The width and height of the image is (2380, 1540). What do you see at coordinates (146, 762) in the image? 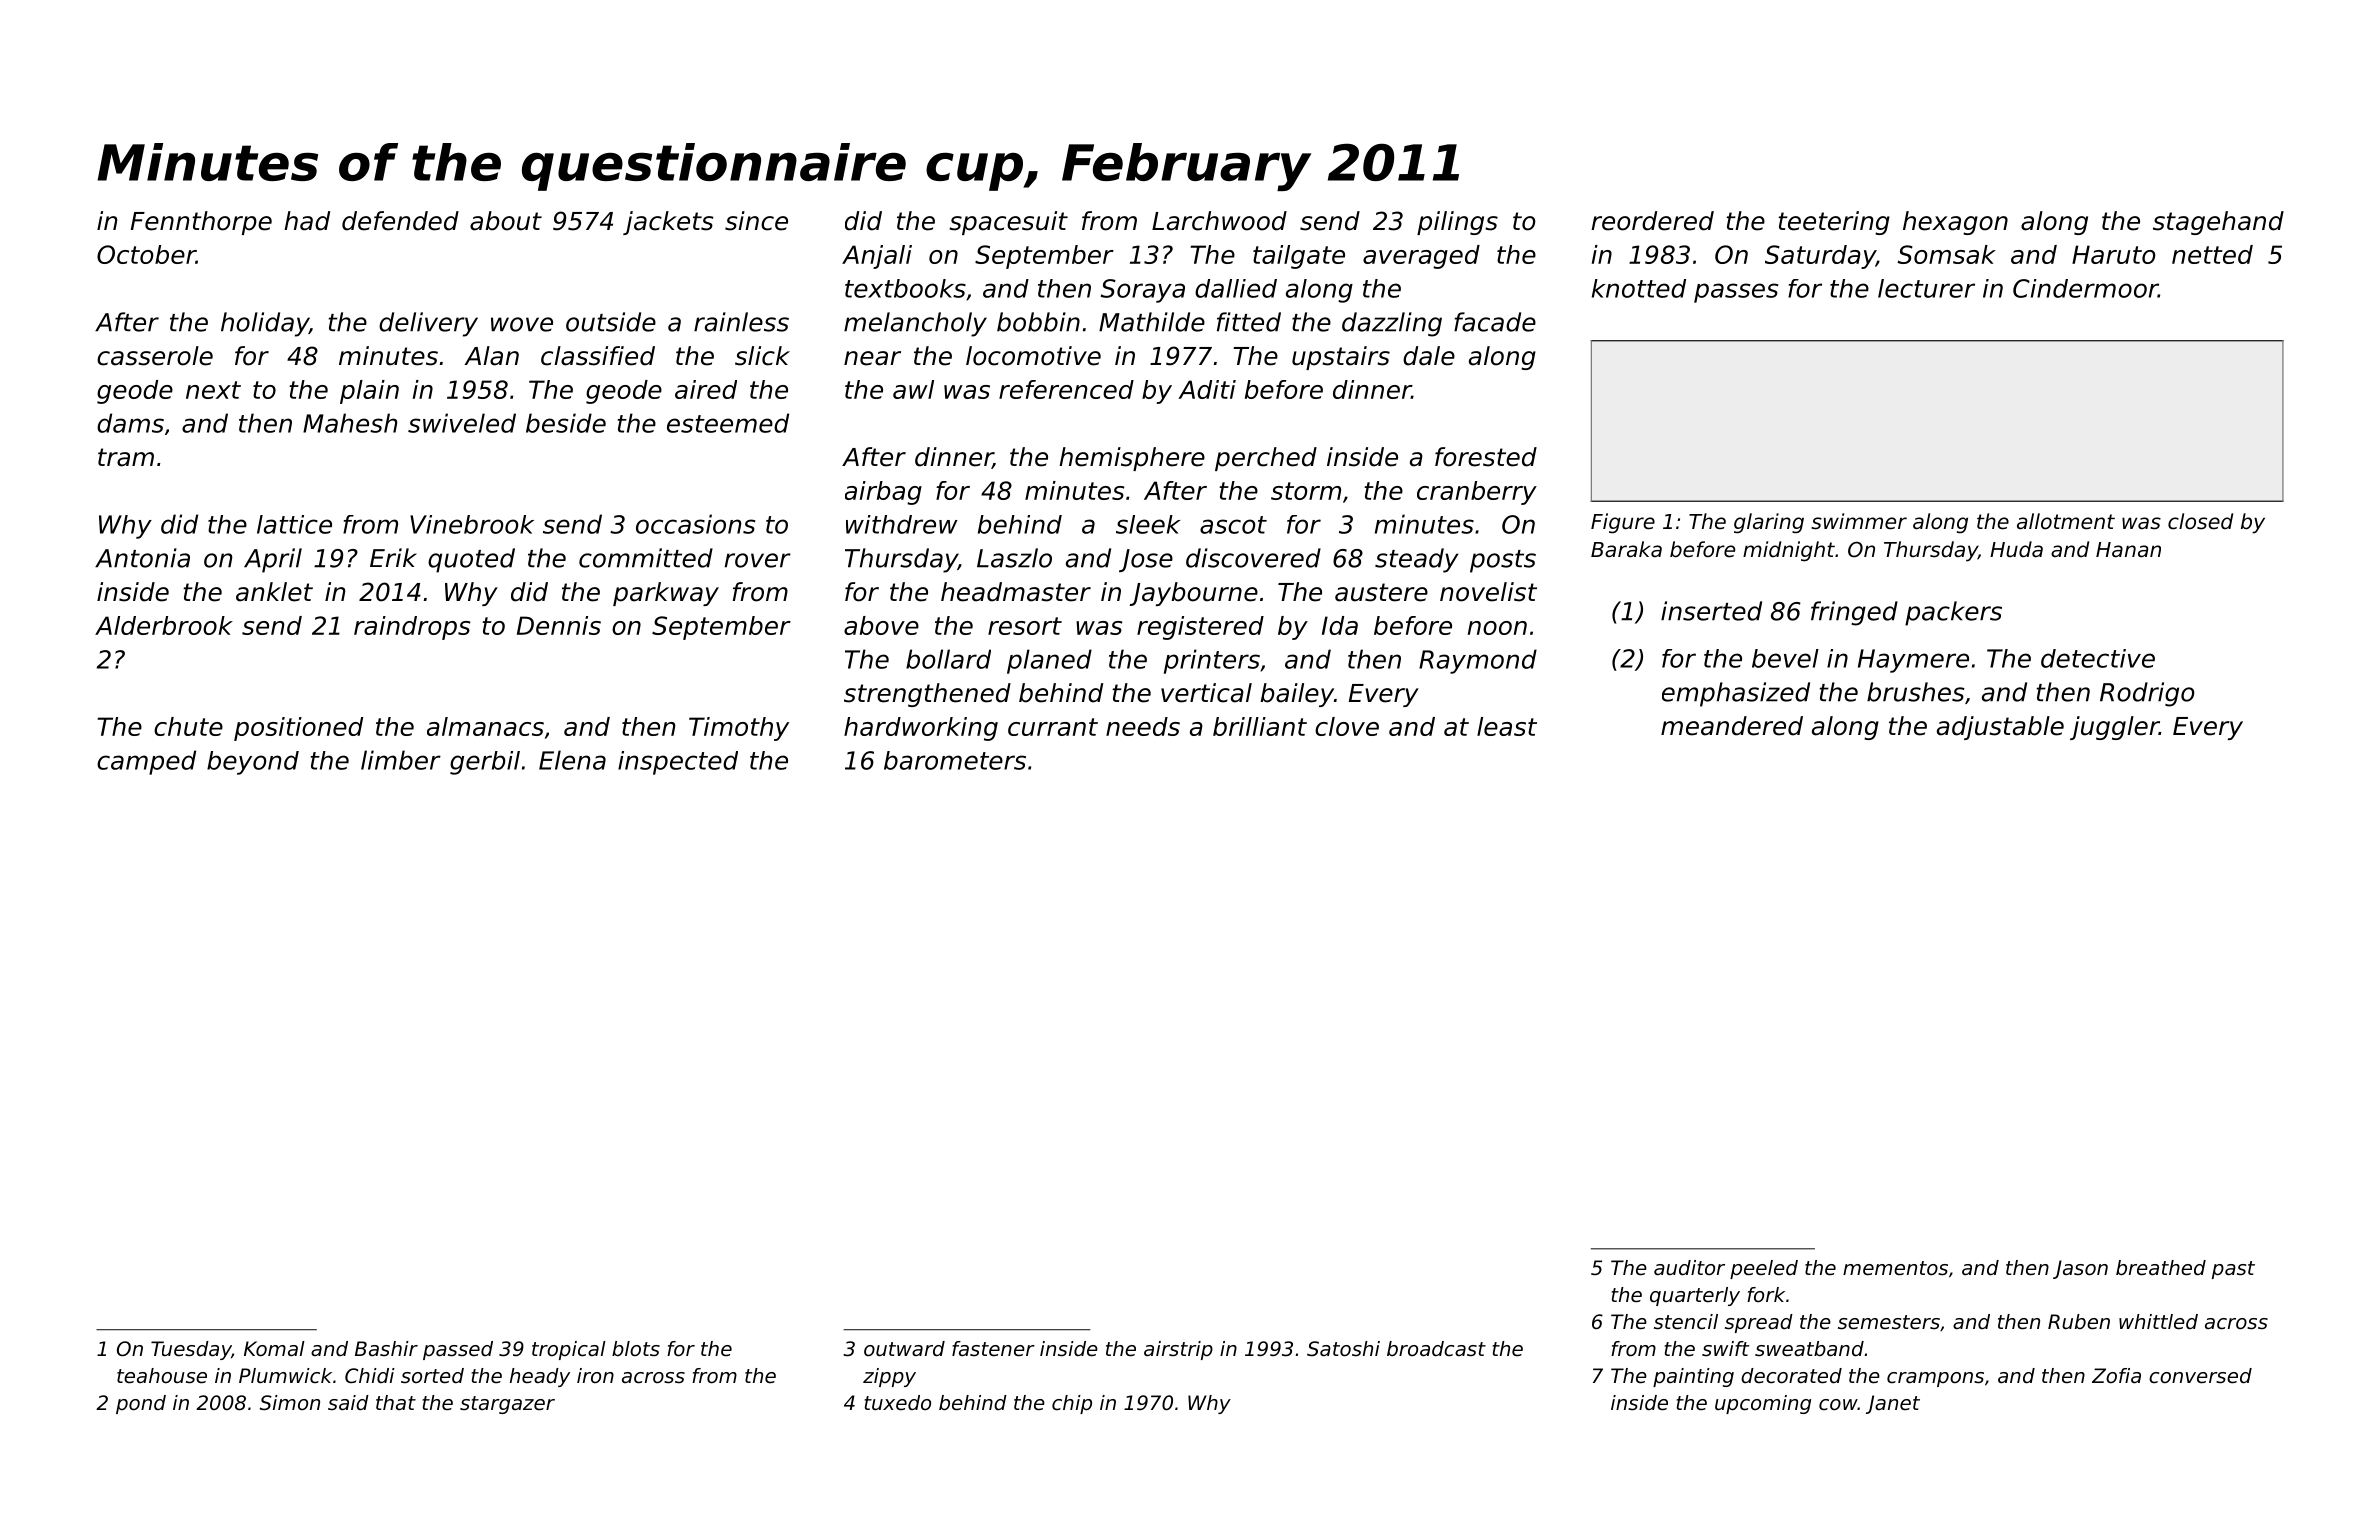
I see `camped` at bounding box center [146, 762].
